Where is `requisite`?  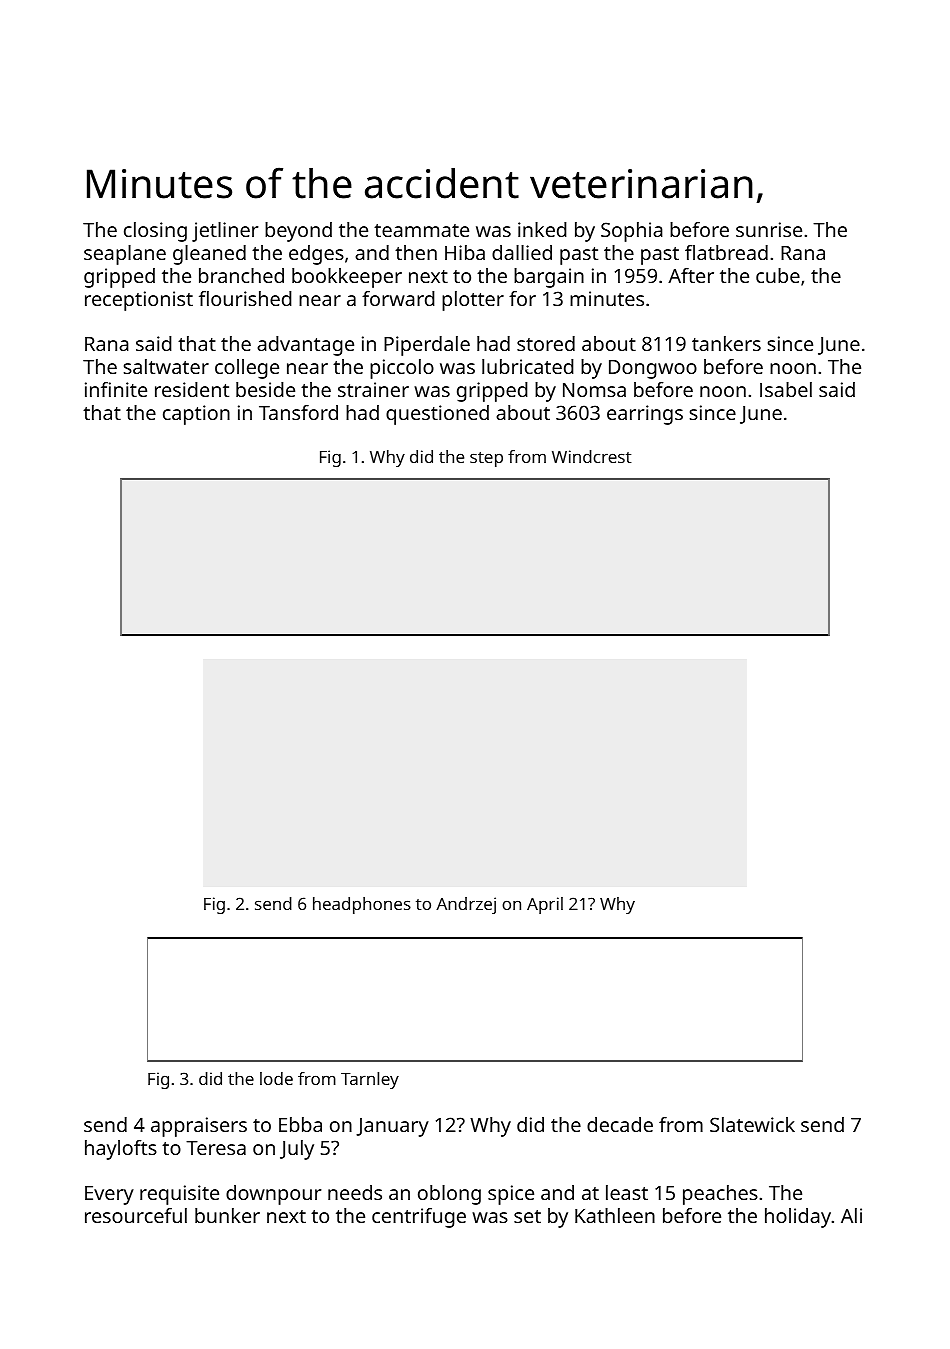
requisite is located at coordinates (179, 1195).
